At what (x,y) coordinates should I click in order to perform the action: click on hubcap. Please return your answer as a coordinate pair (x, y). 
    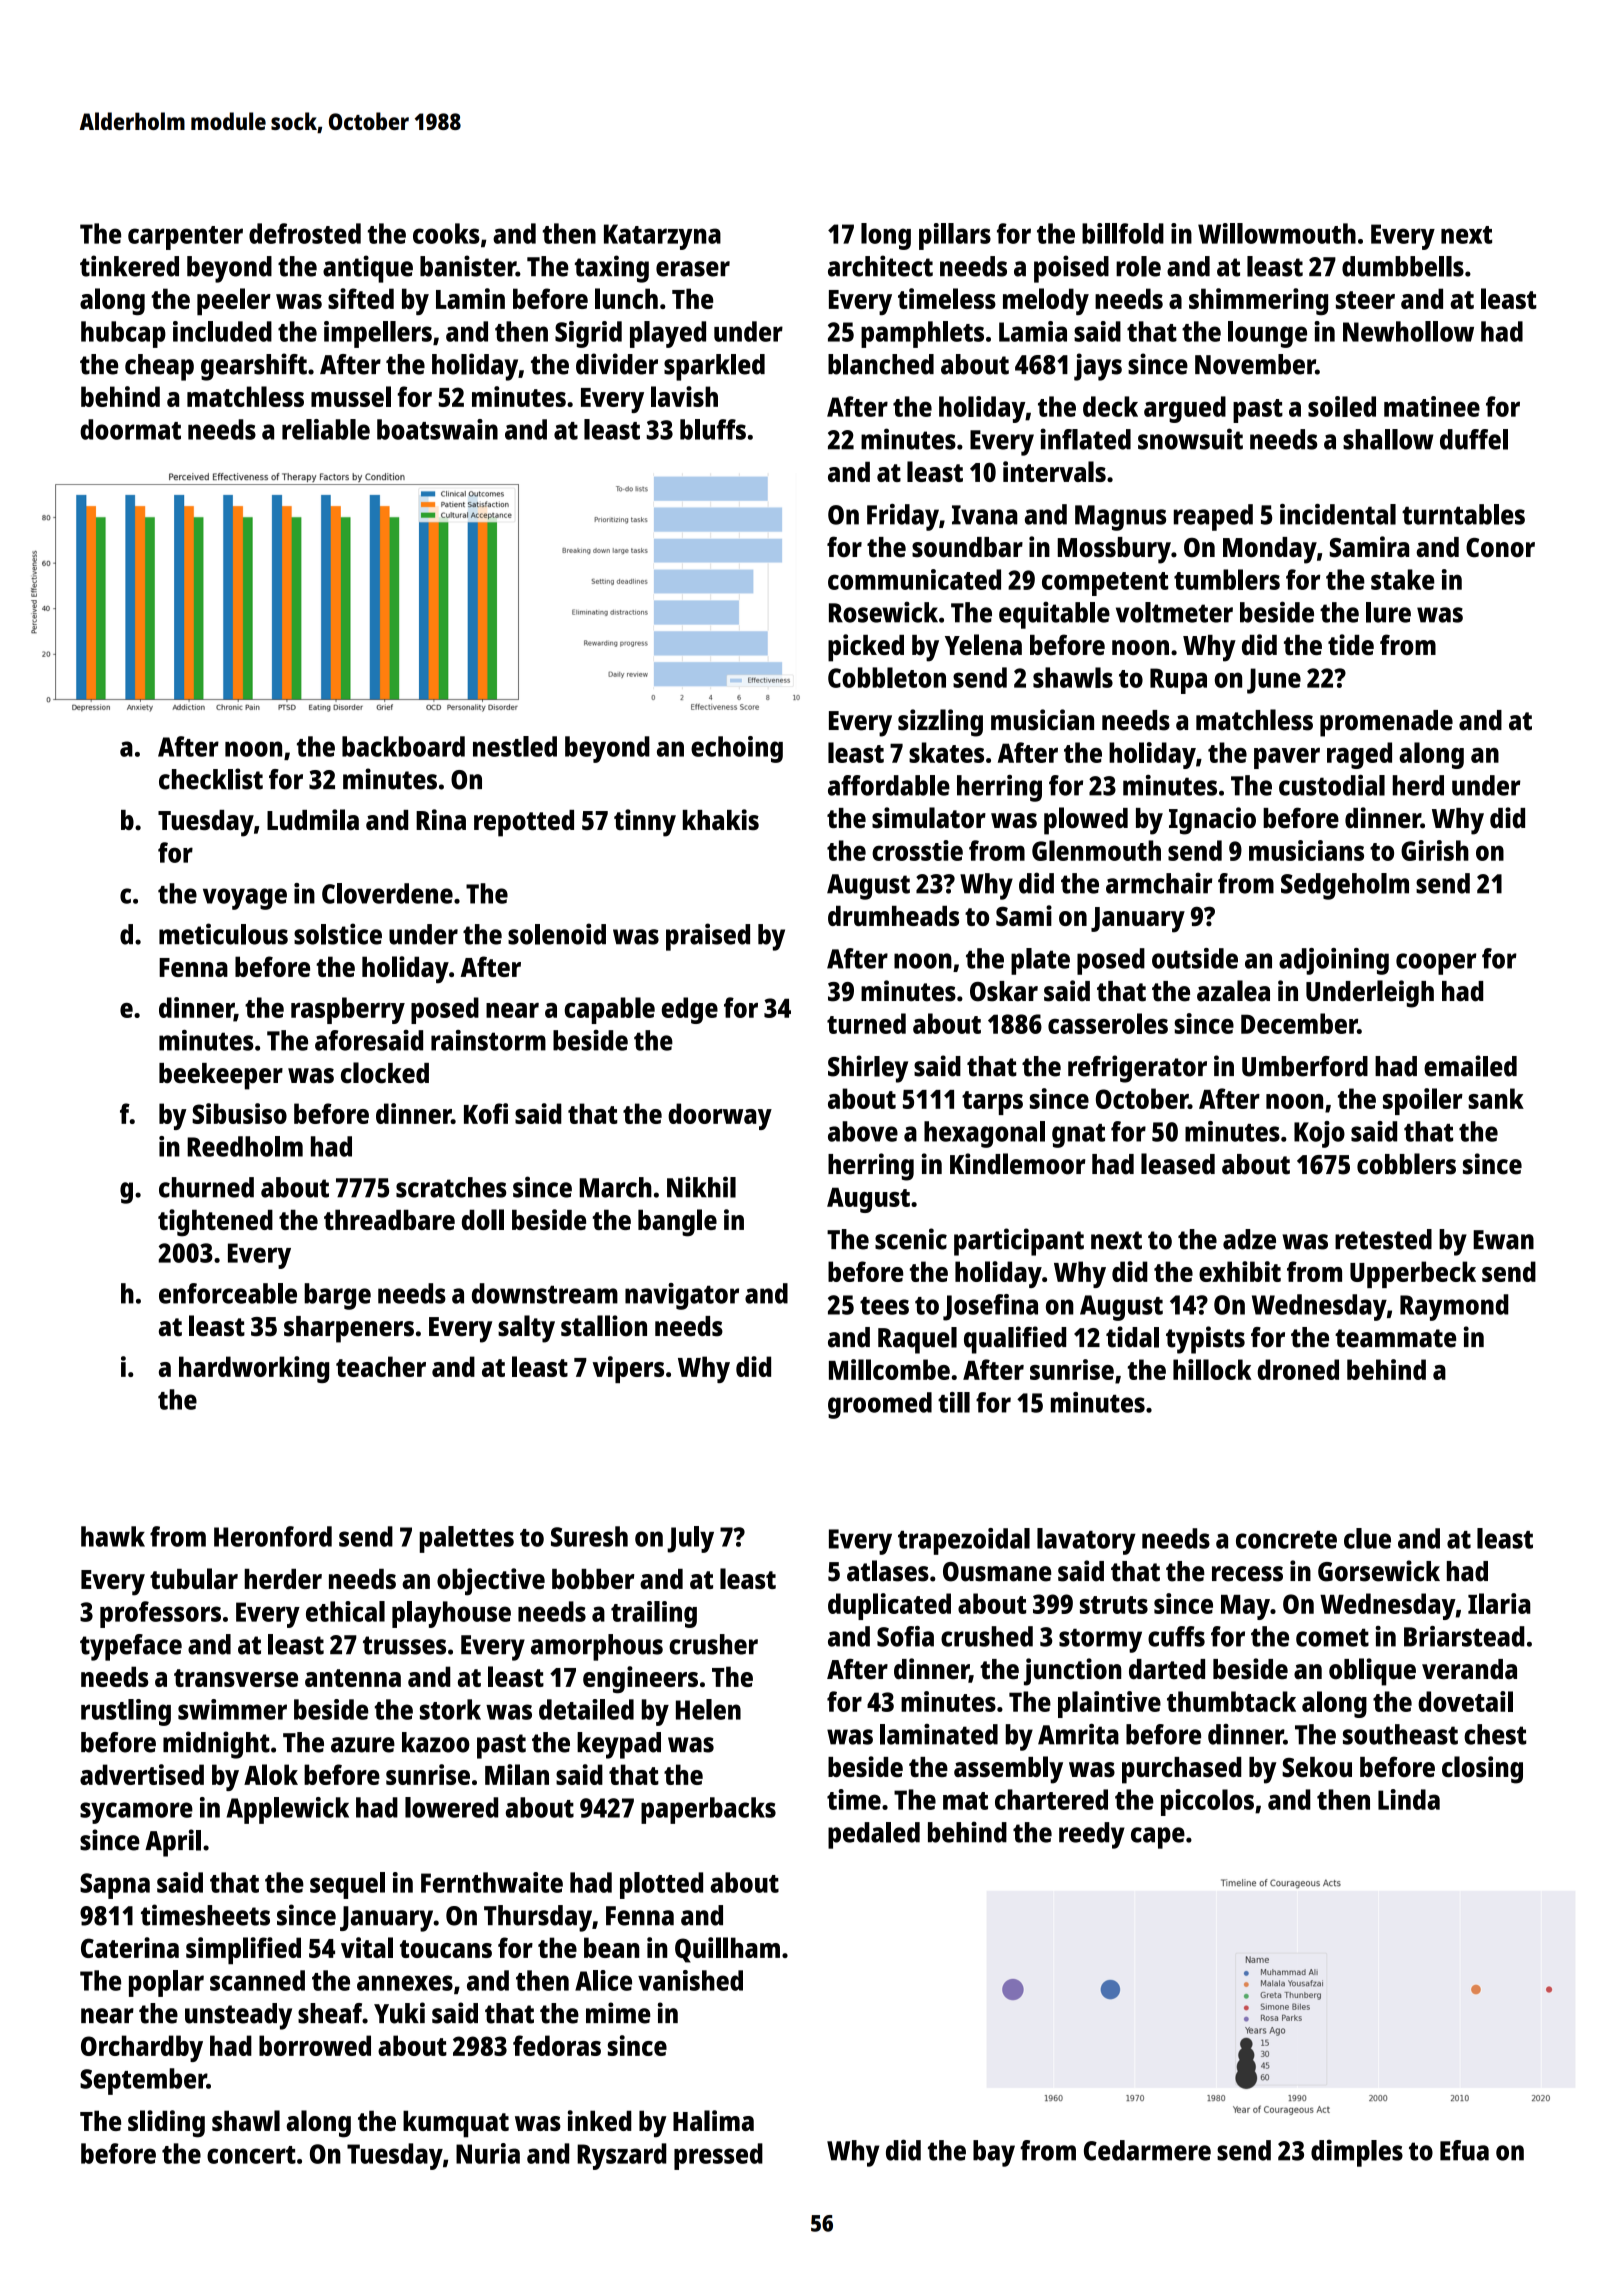
    Looking at the image, I should click on (123, 334).
